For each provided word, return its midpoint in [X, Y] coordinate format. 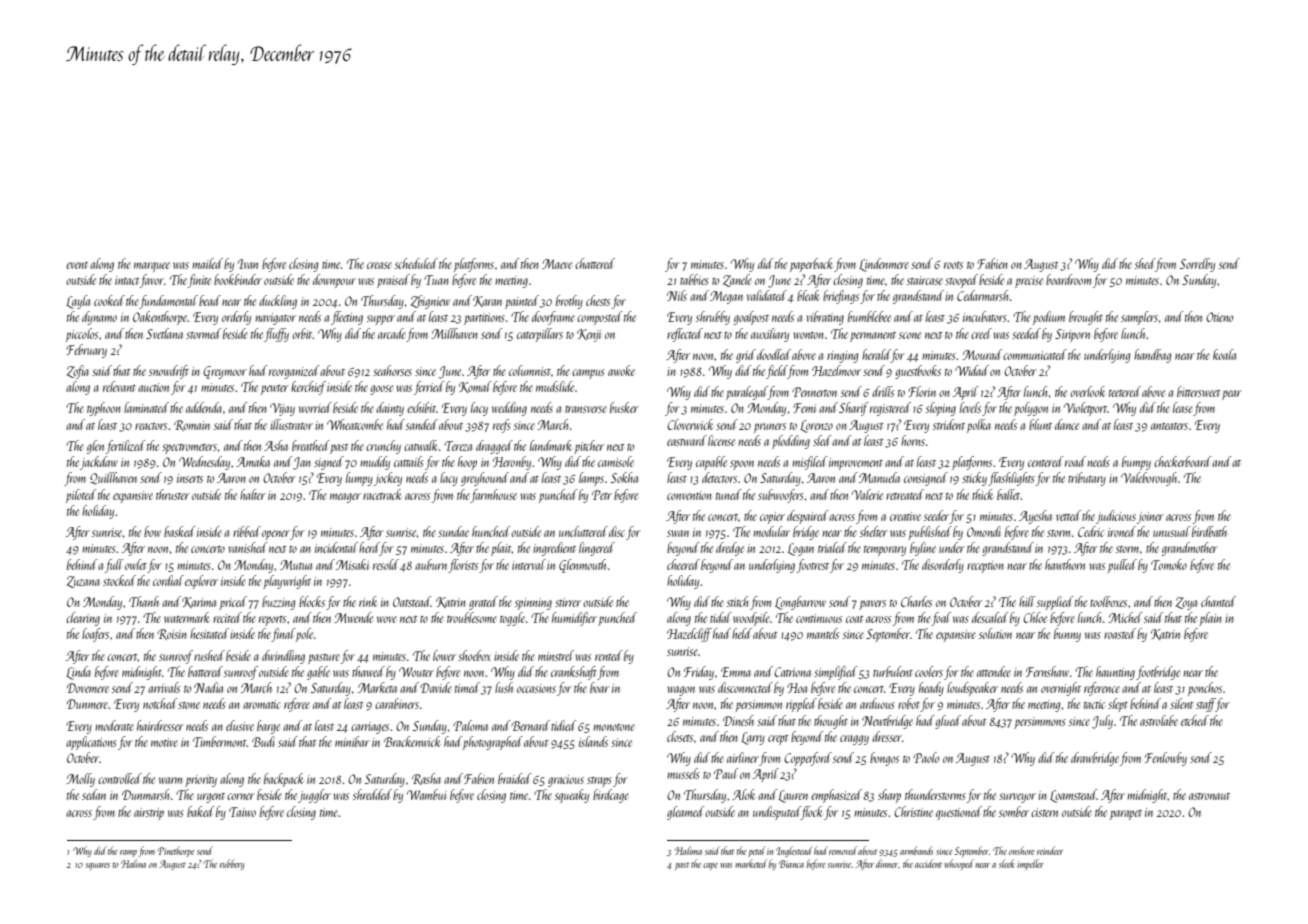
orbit [302, 333]
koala [1224, 354]
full [114, 566]
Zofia [78, 372]
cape [710, 866]
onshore [1022, 850]
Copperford [808, 759]
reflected [685, 335]
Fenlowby [1166, 759]
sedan [94, 794]
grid [746, 356]
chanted [1218, 601]
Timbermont [220, 741]
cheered [683, 564]
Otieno [1219, 317]
